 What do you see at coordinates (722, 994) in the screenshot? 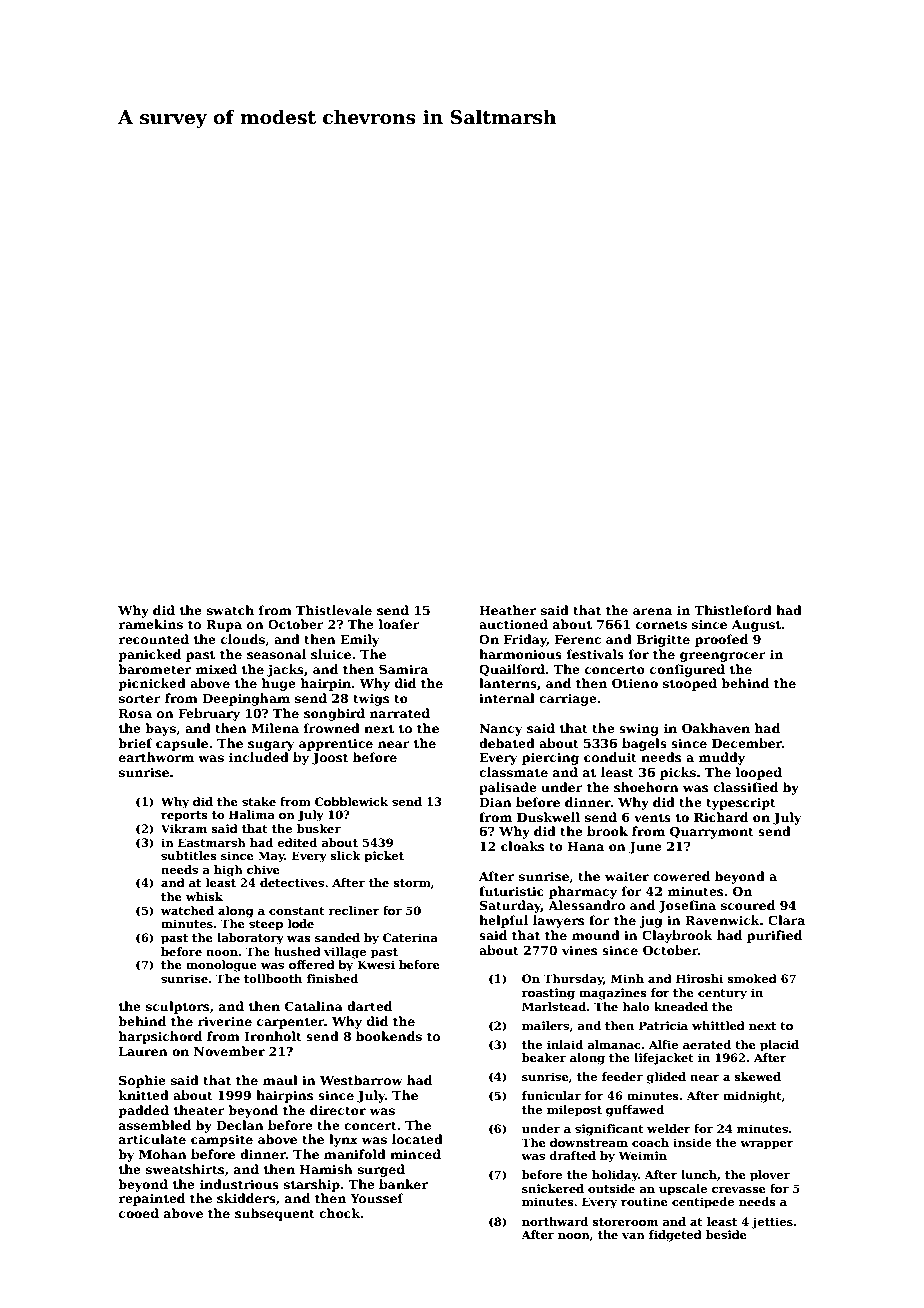
I see `century` at bounding box center [722, 994].
